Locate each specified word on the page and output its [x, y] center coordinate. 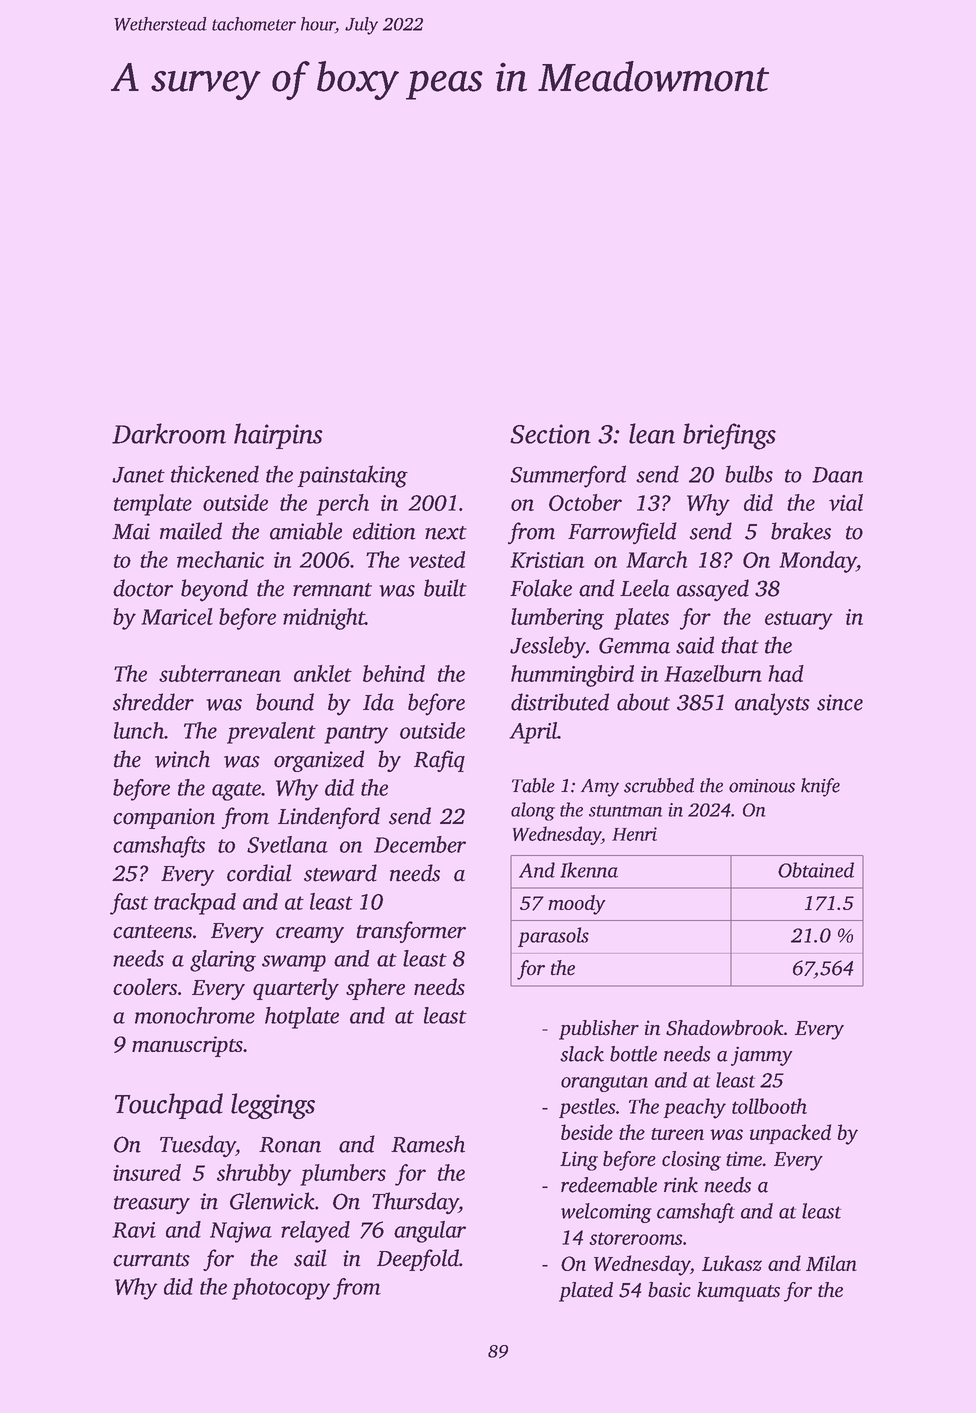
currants [151, 1260]
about [643, 702]
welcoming [606, 1213]
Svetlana [287, 844]
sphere [375, 989]
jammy [762, 1056]
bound [285, 702]
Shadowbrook [725, 1028]
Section [550, 434]
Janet [138, 475]
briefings [729, 436]
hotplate [302, 1018]
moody [577, 905]
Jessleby [548, 647]
